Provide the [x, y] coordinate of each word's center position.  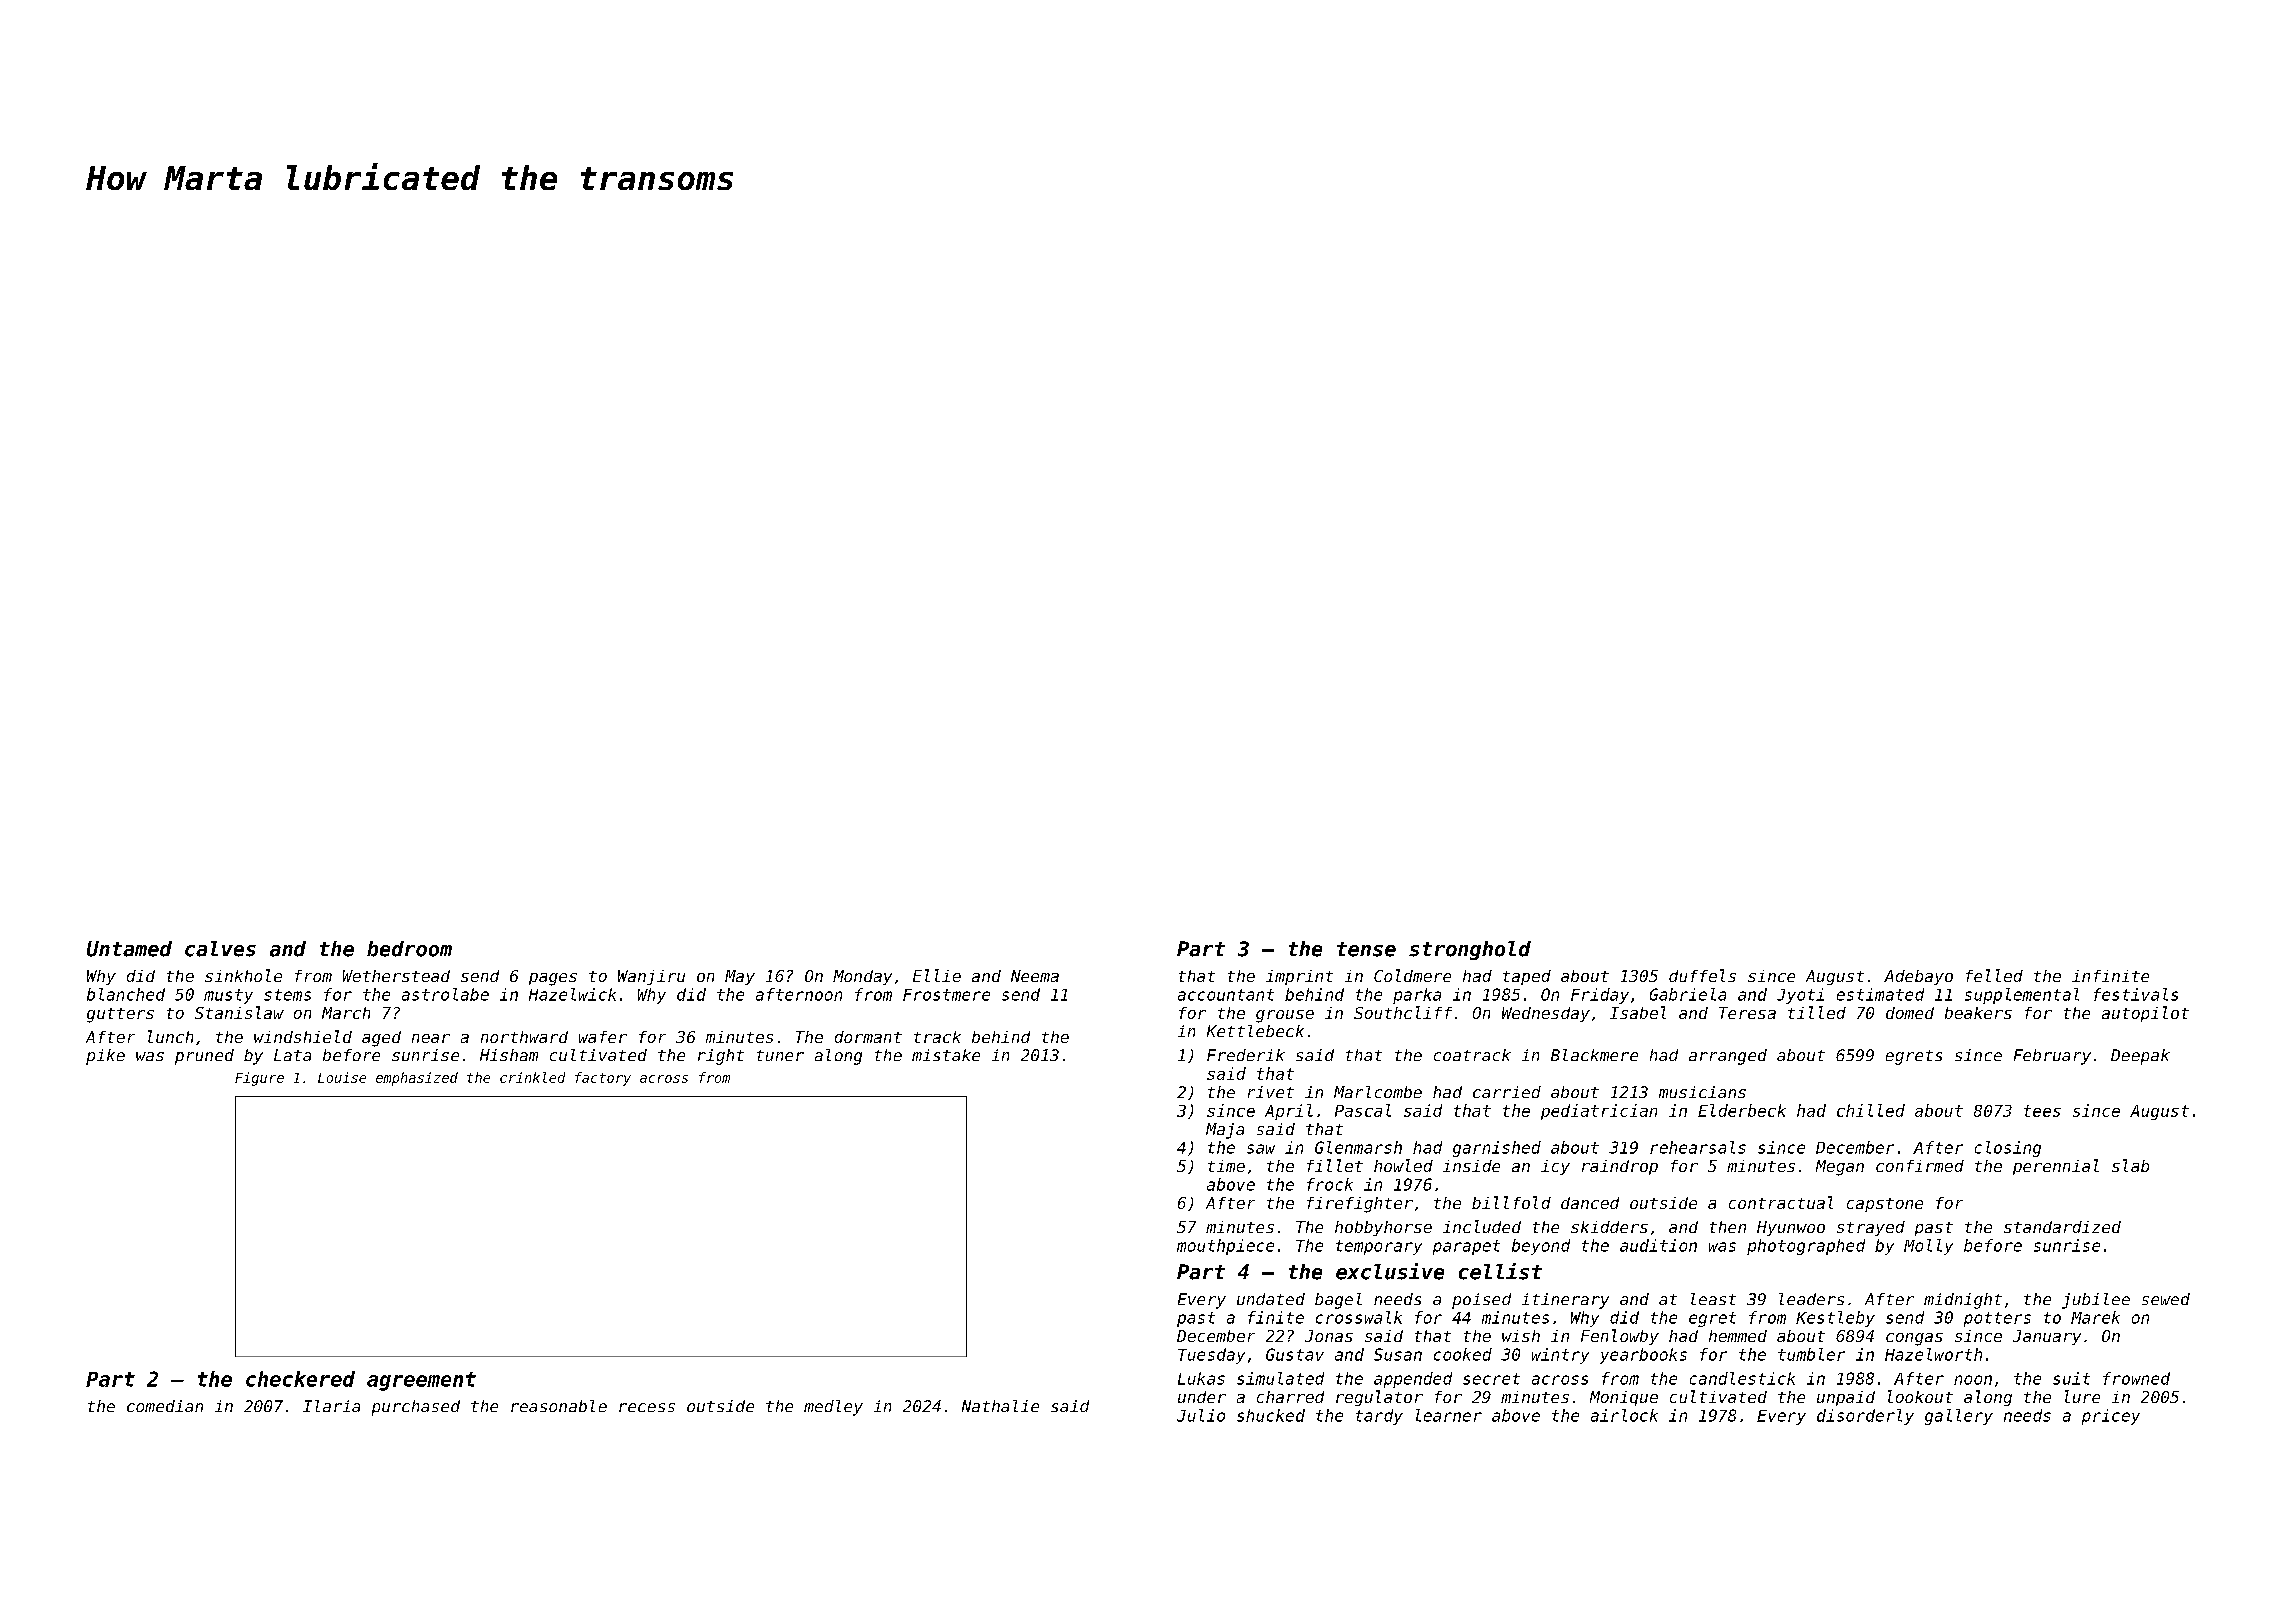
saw [1261, 1149]
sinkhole [243, 975]
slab [2130, 1165]
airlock [1624, 1415]
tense [1366, 949]
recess [647, 1407]
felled [1994, 975]
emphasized [417, 1079]
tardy [1379, 1417]
